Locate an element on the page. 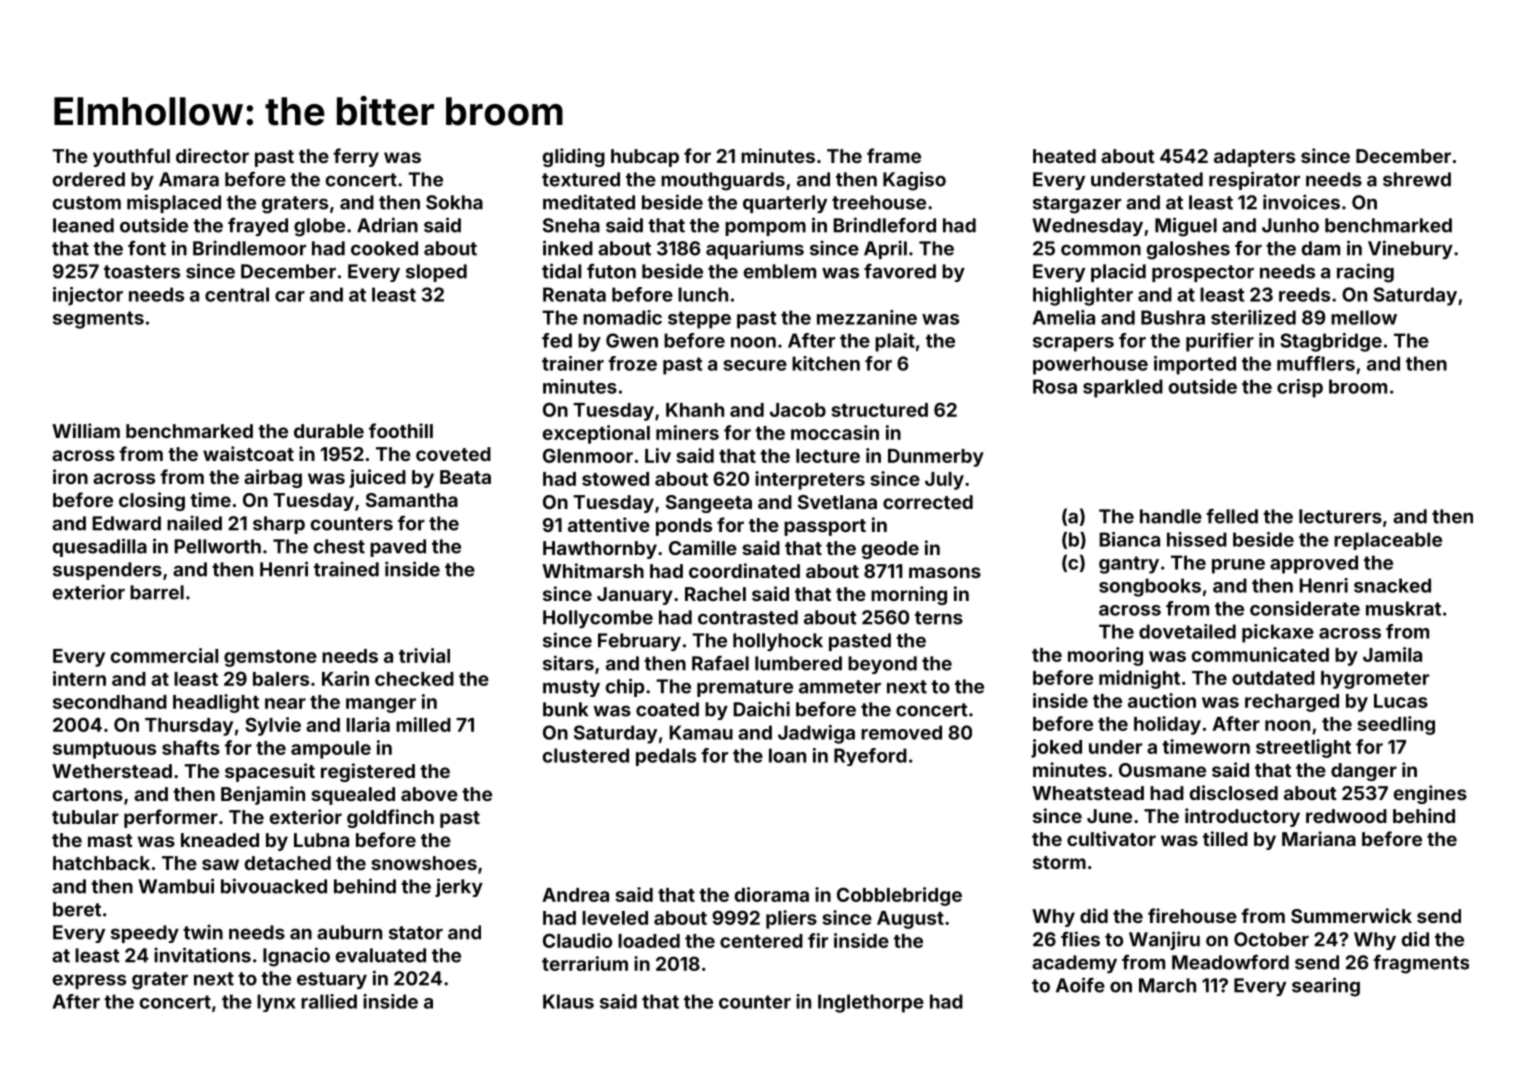 The image size is (1527, 1080). sloped is located at coordinates (436, 273).
